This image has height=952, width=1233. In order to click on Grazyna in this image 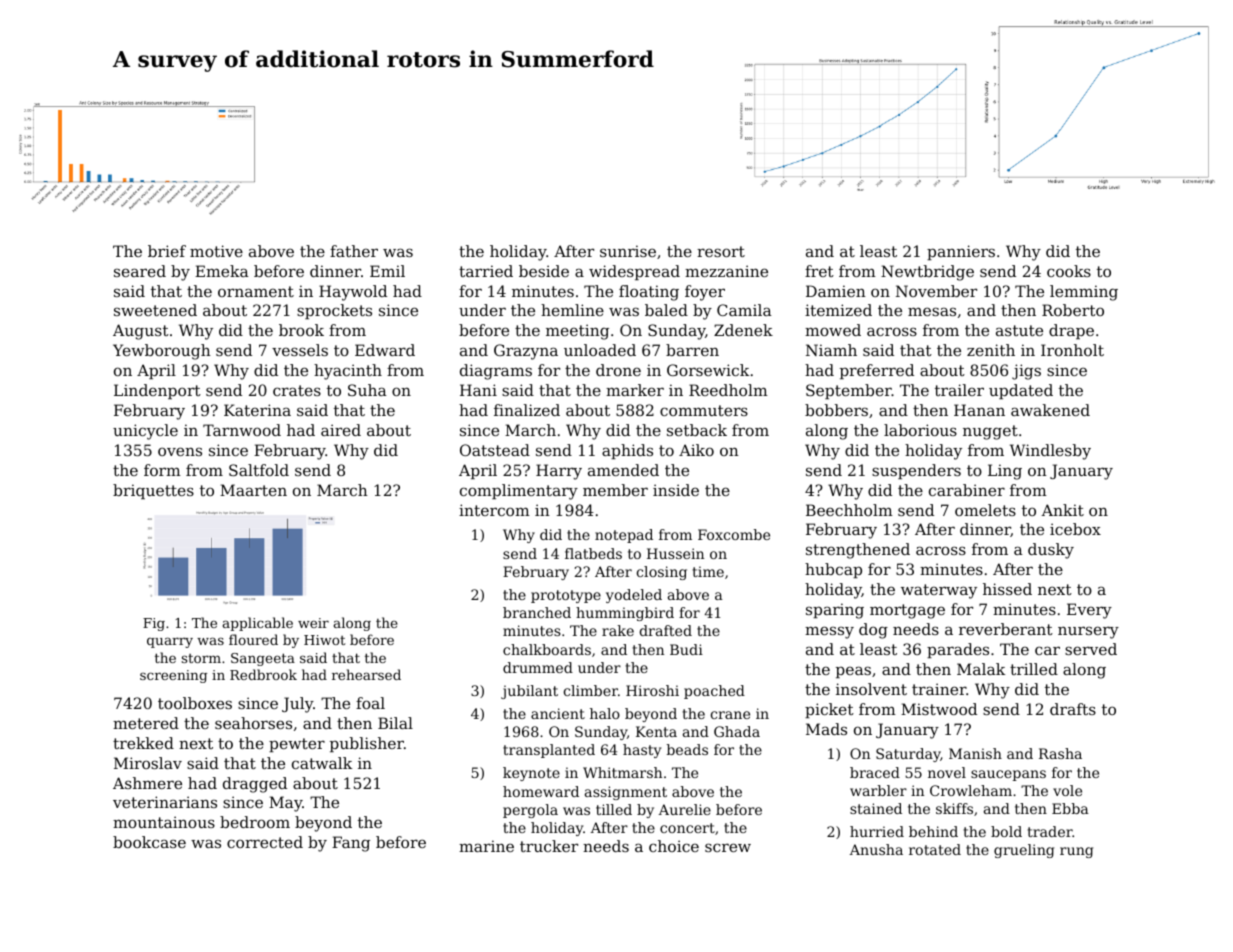, I will do `click(526, 352)`.
